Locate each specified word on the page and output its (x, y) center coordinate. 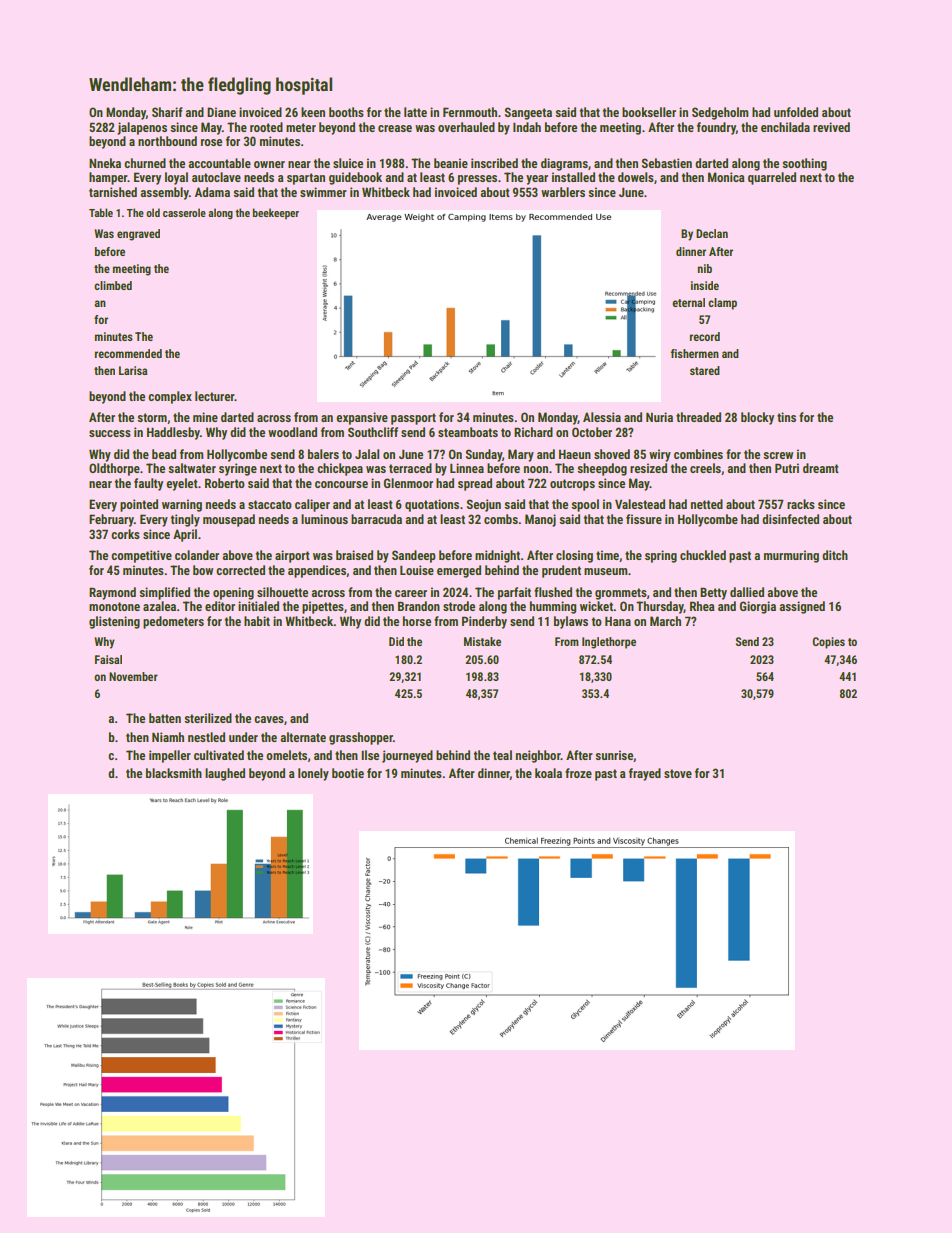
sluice (348, 163)
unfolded (796, 112)
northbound (167, 141)
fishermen (695, 353)
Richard (533, 432)
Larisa (133, 370)
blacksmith (174, 773)
